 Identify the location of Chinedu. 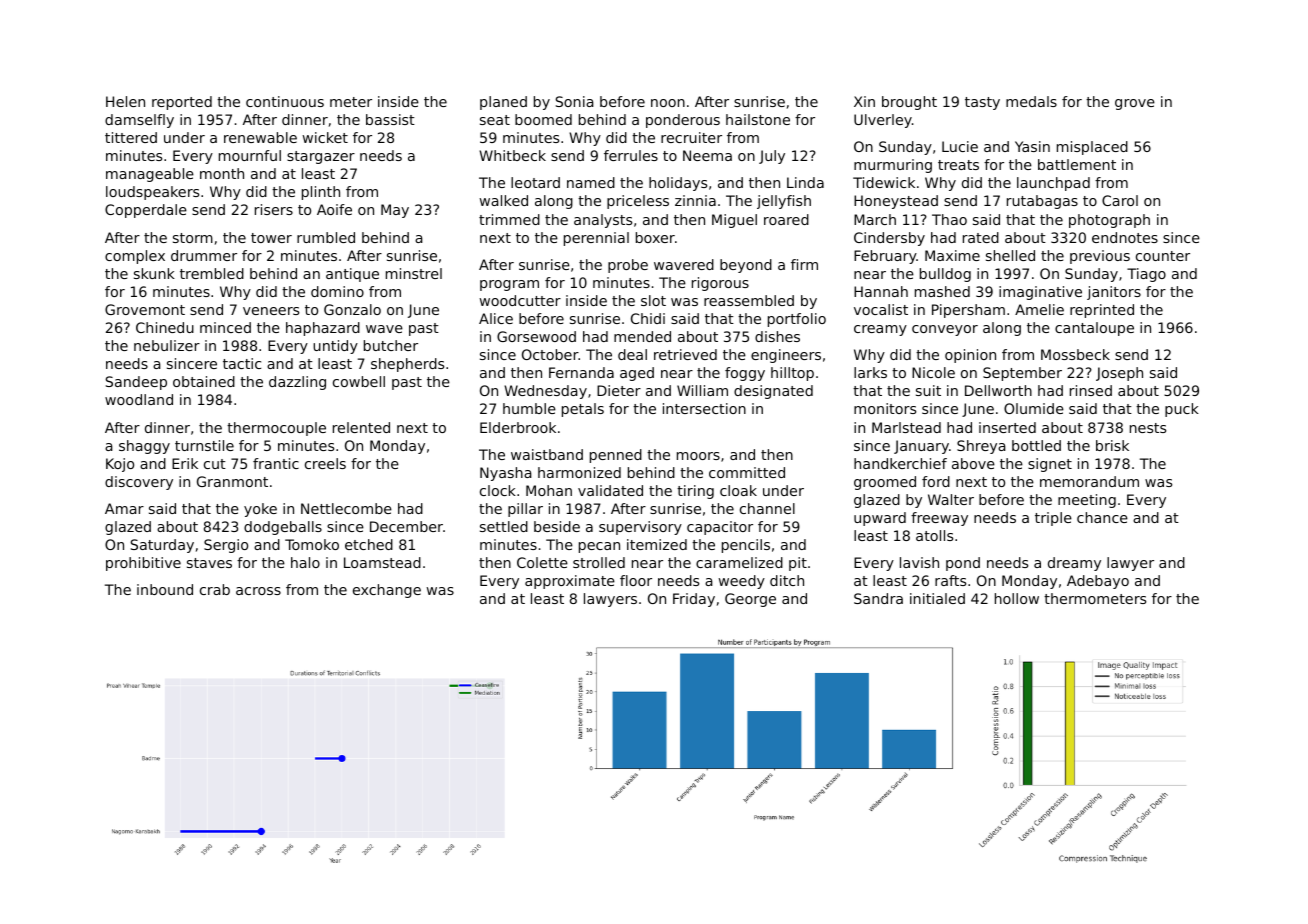
(165, 327).
